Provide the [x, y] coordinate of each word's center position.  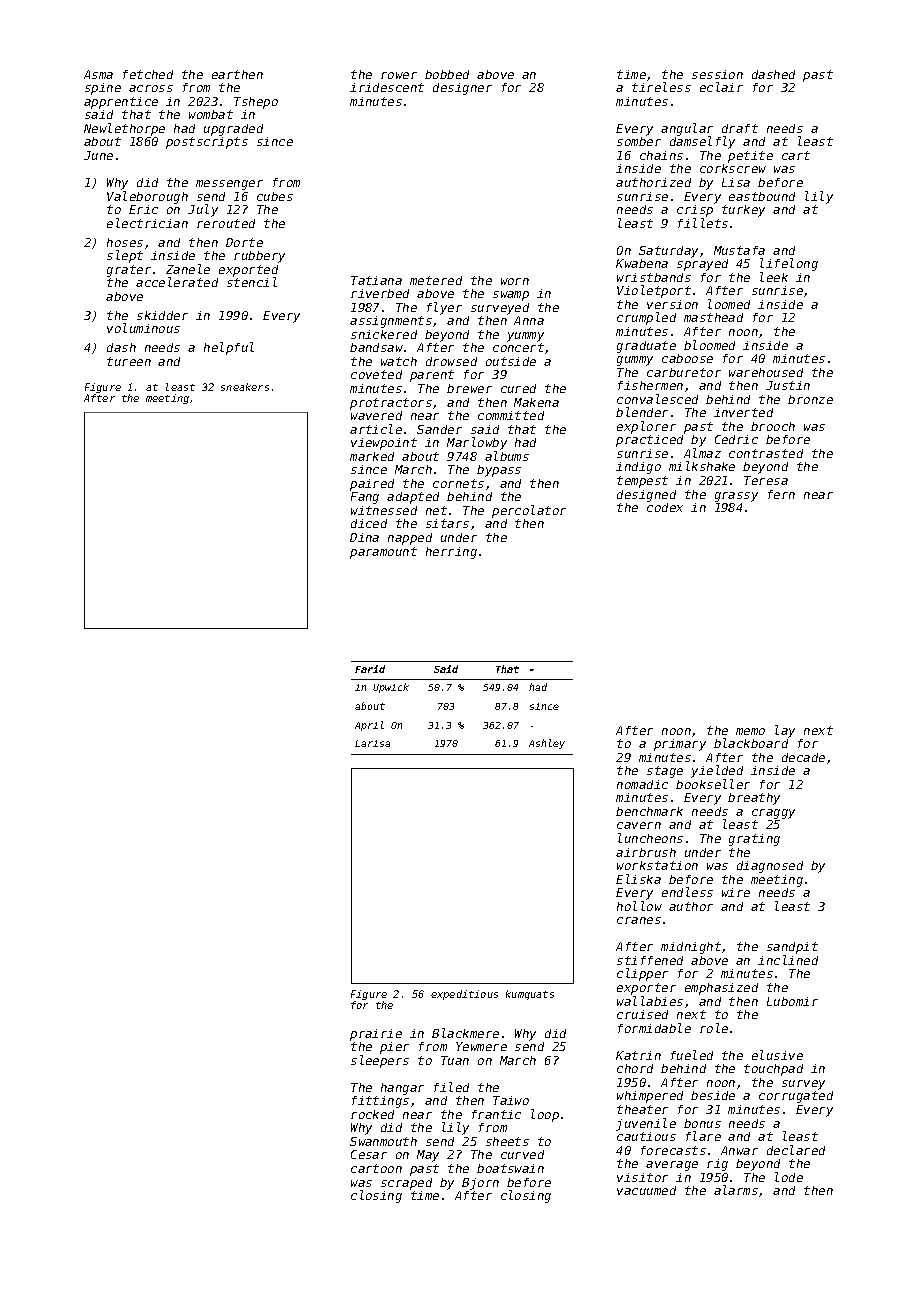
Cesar [369, 1154]
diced [369, 523]
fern [781, 494]
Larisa [372, 743]
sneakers [245, 387]
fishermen [650, 385]
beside [713, 1095]
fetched [148, 74]
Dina [364, 537]
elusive [777, 1055]
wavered [376, 415]
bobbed [447, 74]
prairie [376, 1035]
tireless [661, 87]
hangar [402, 1089]
